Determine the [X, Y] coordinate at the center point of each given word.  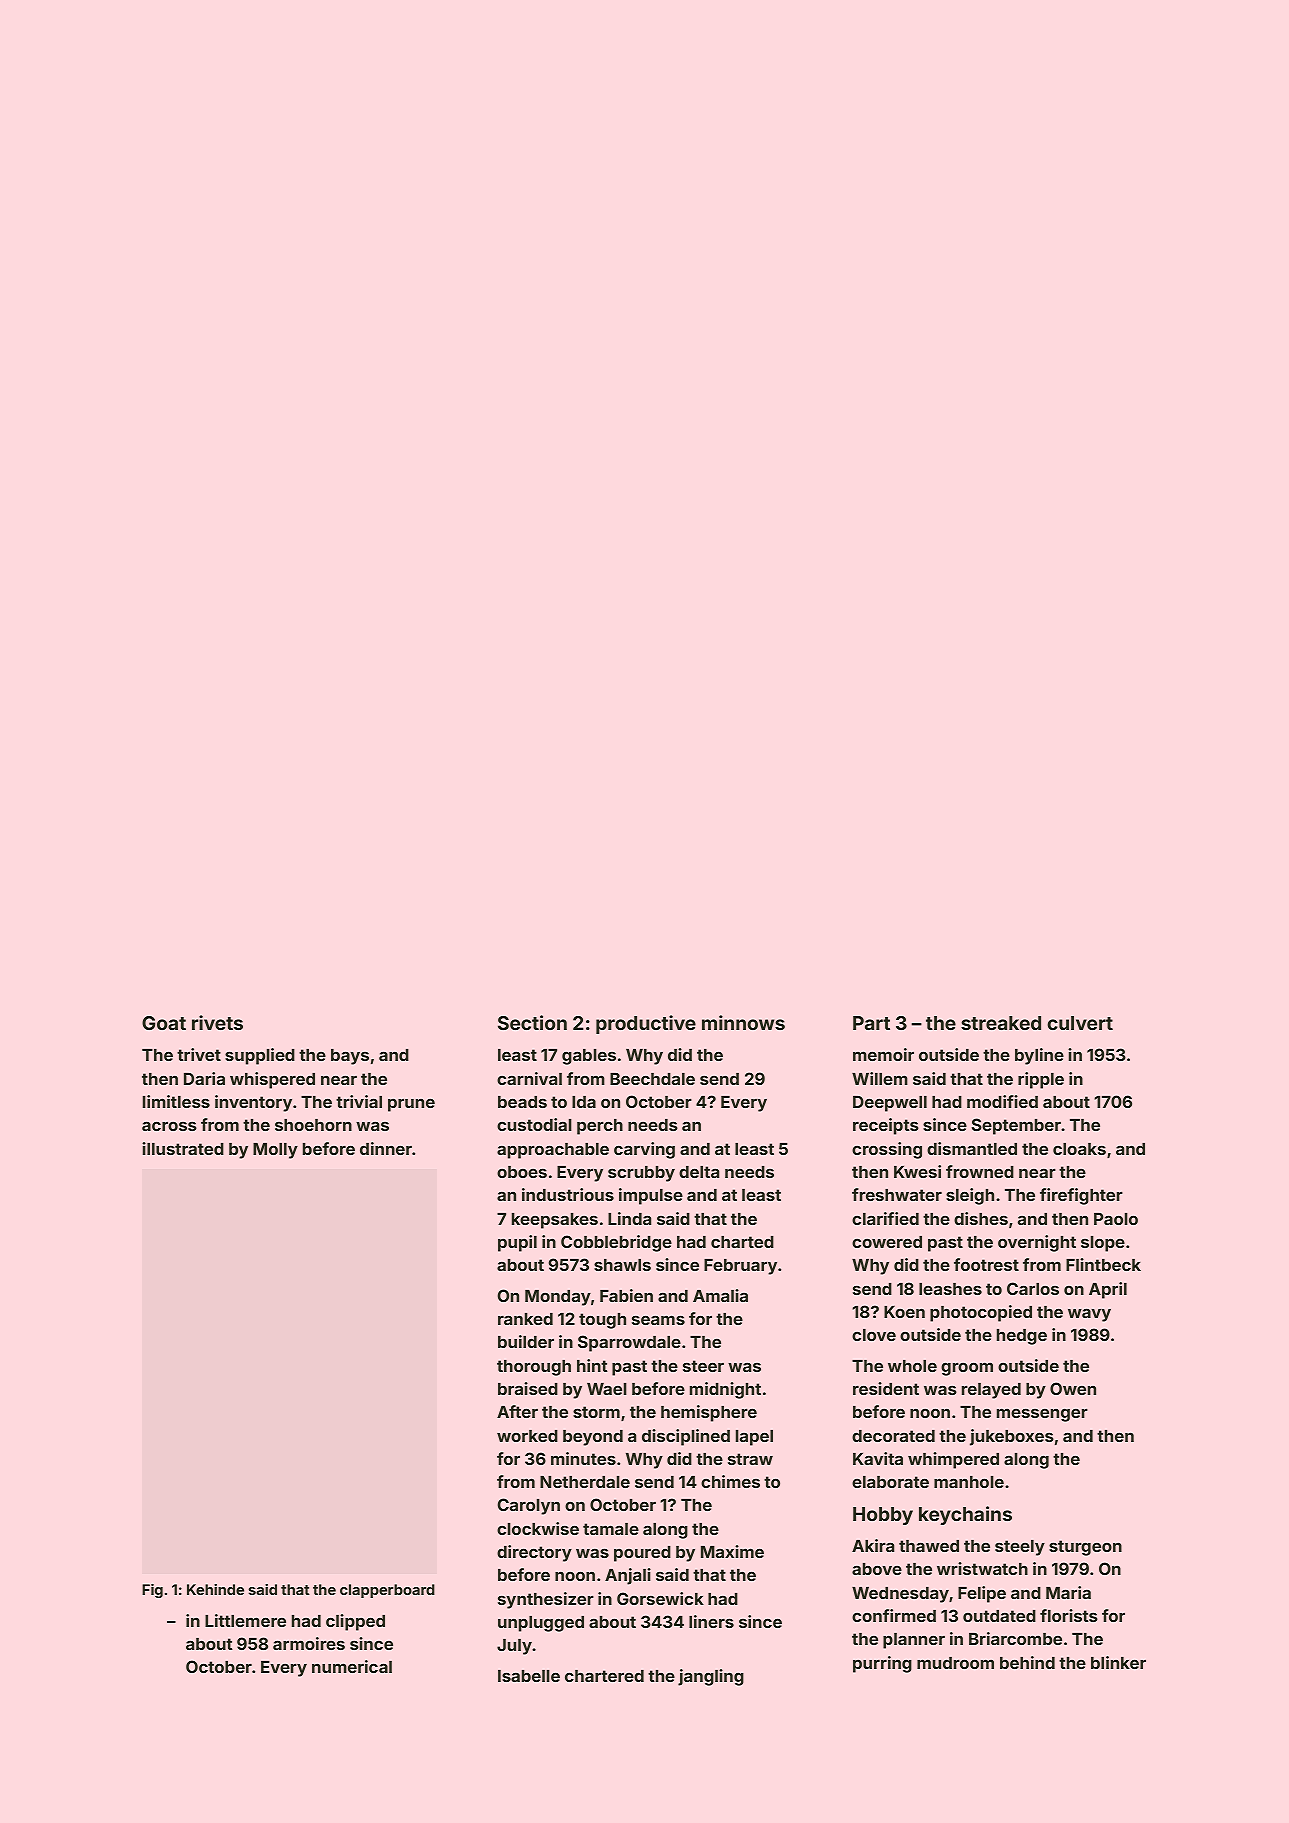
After [517, 1411]
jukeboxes [1012, 1437]
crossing [887, 1150]
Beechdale [652, 1079]
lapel [754, 1438]
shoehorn [313, 1125]
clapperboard [387, 1591]
